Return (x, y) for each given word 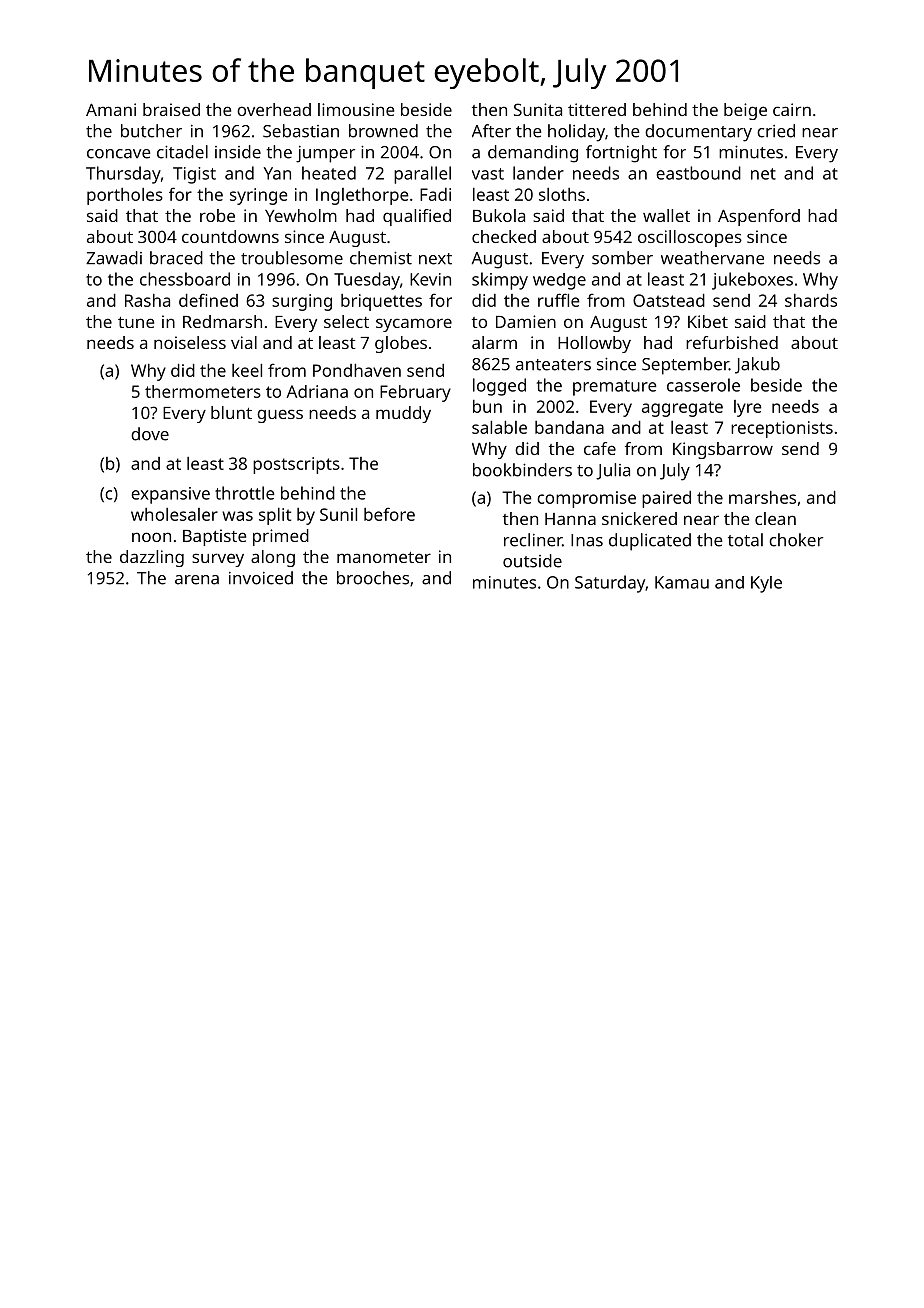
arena (197, 580)
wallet (666, 215)
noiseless (190, 342)
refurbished (732, 342)
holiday (576, 133)
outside (532, 561)
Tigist (194, 175)
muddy (403, 414)
